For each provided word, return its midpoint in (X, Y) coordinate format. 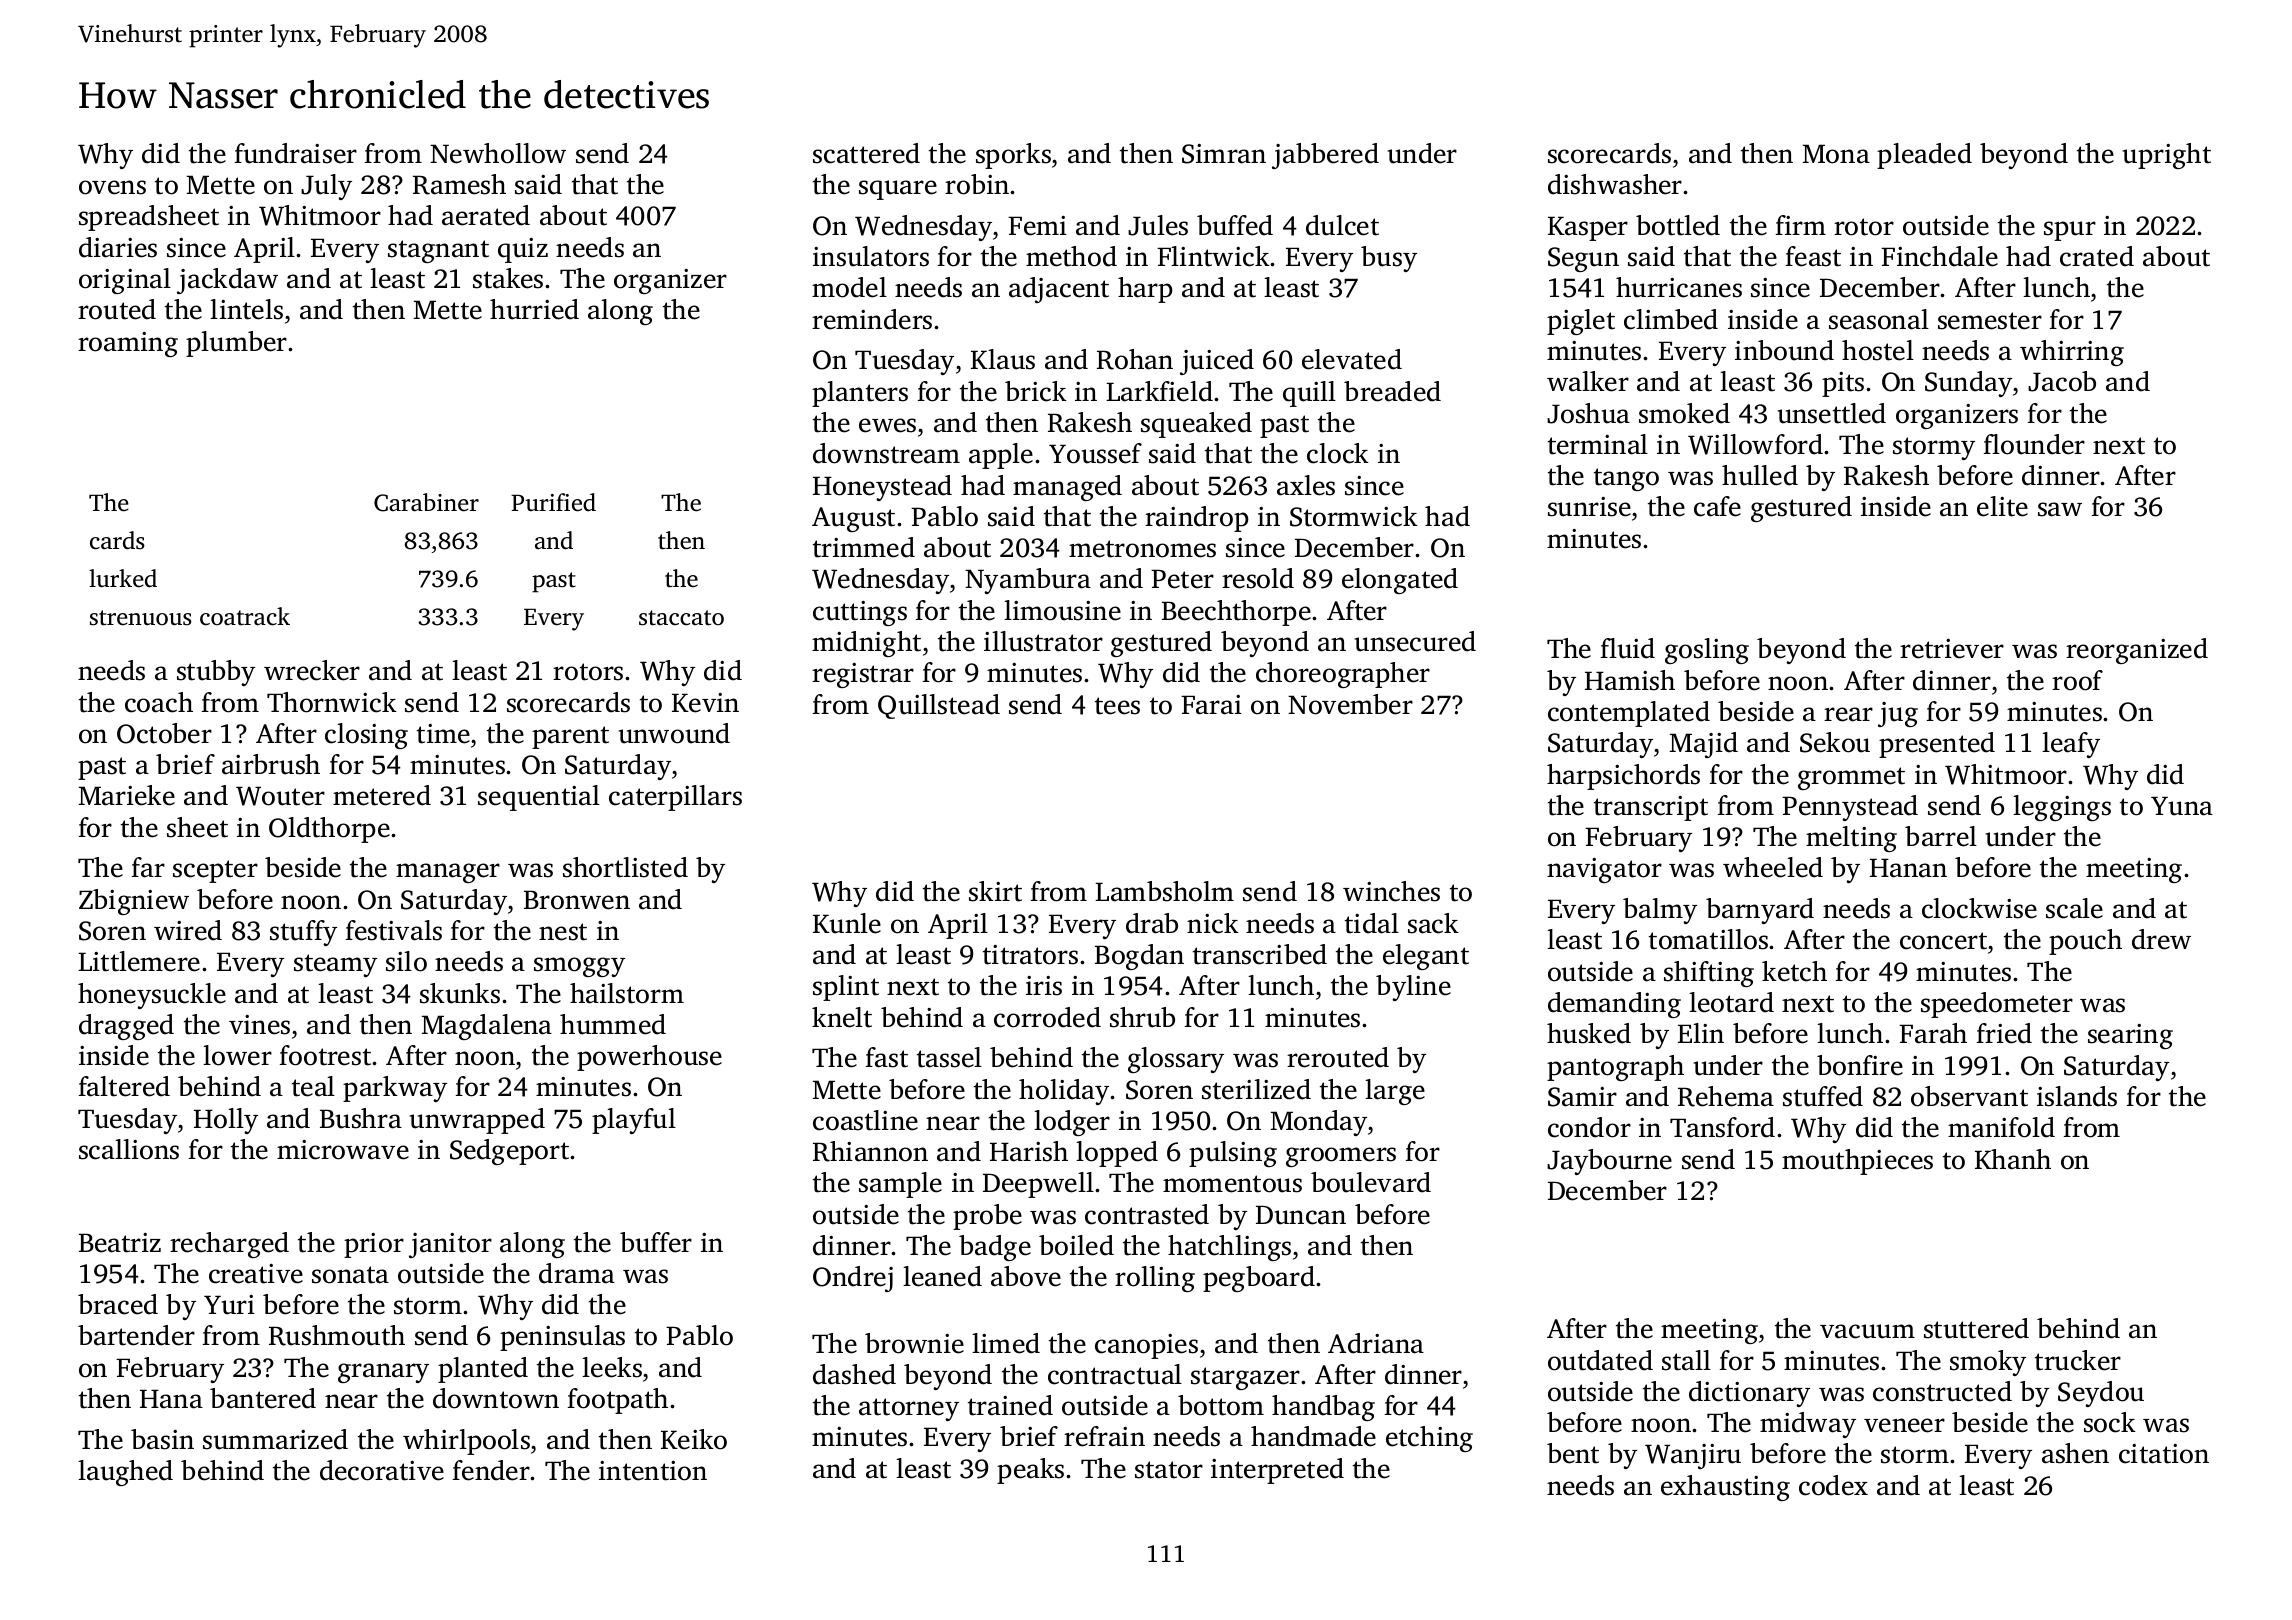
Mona (1836, 154)
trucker (2078, 1360)
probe (987, 1217)
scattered (866, 153)
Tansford (1722, 1127)
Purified (553, 502)
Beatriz (120, 1243)
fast (887, 1057)
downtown (496, 1398)
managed (1067, 488)
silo (406, 961)
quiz (523, 250)
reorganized (2137, 651)
